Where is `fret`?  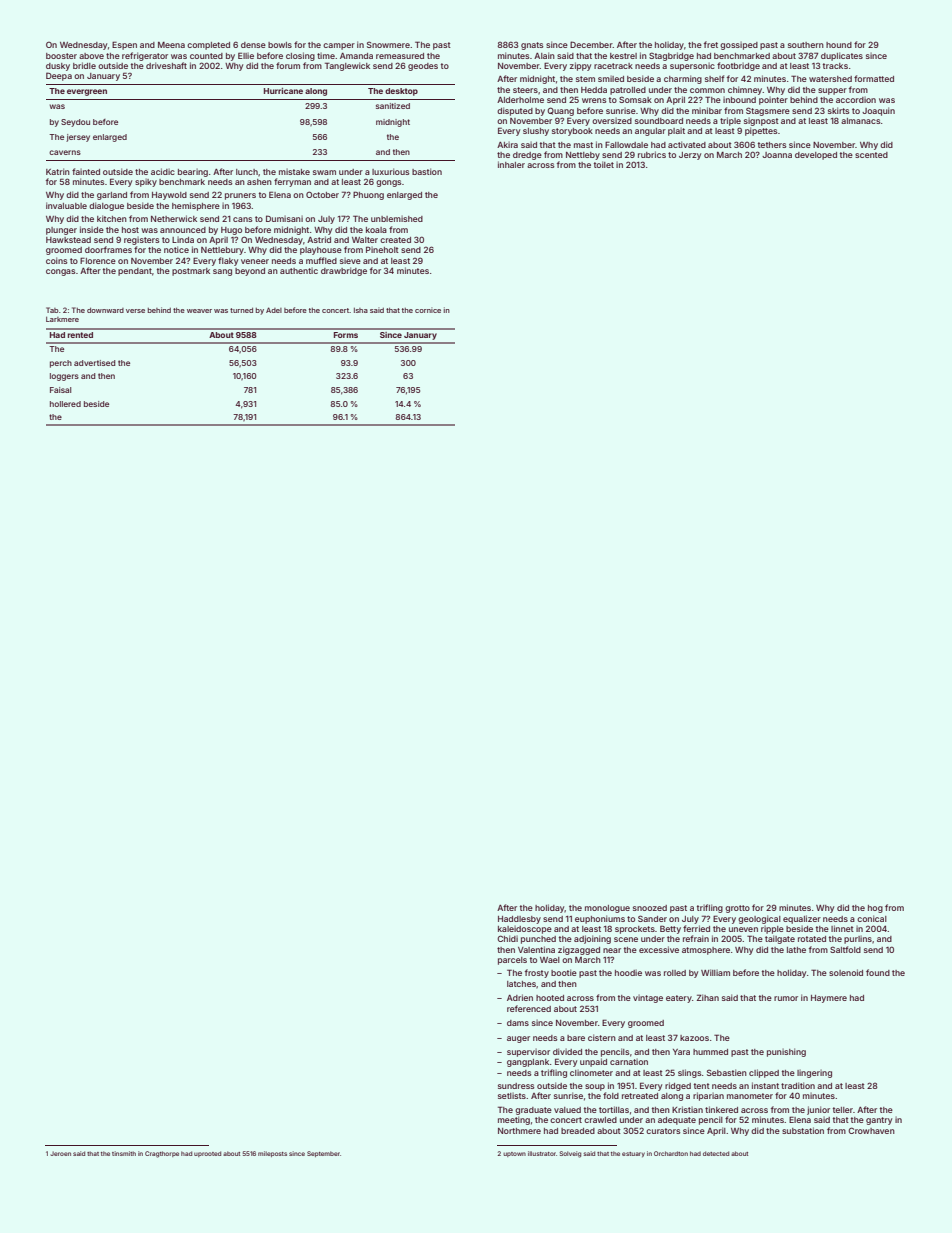
fret is located at coordinates (711, 44).
